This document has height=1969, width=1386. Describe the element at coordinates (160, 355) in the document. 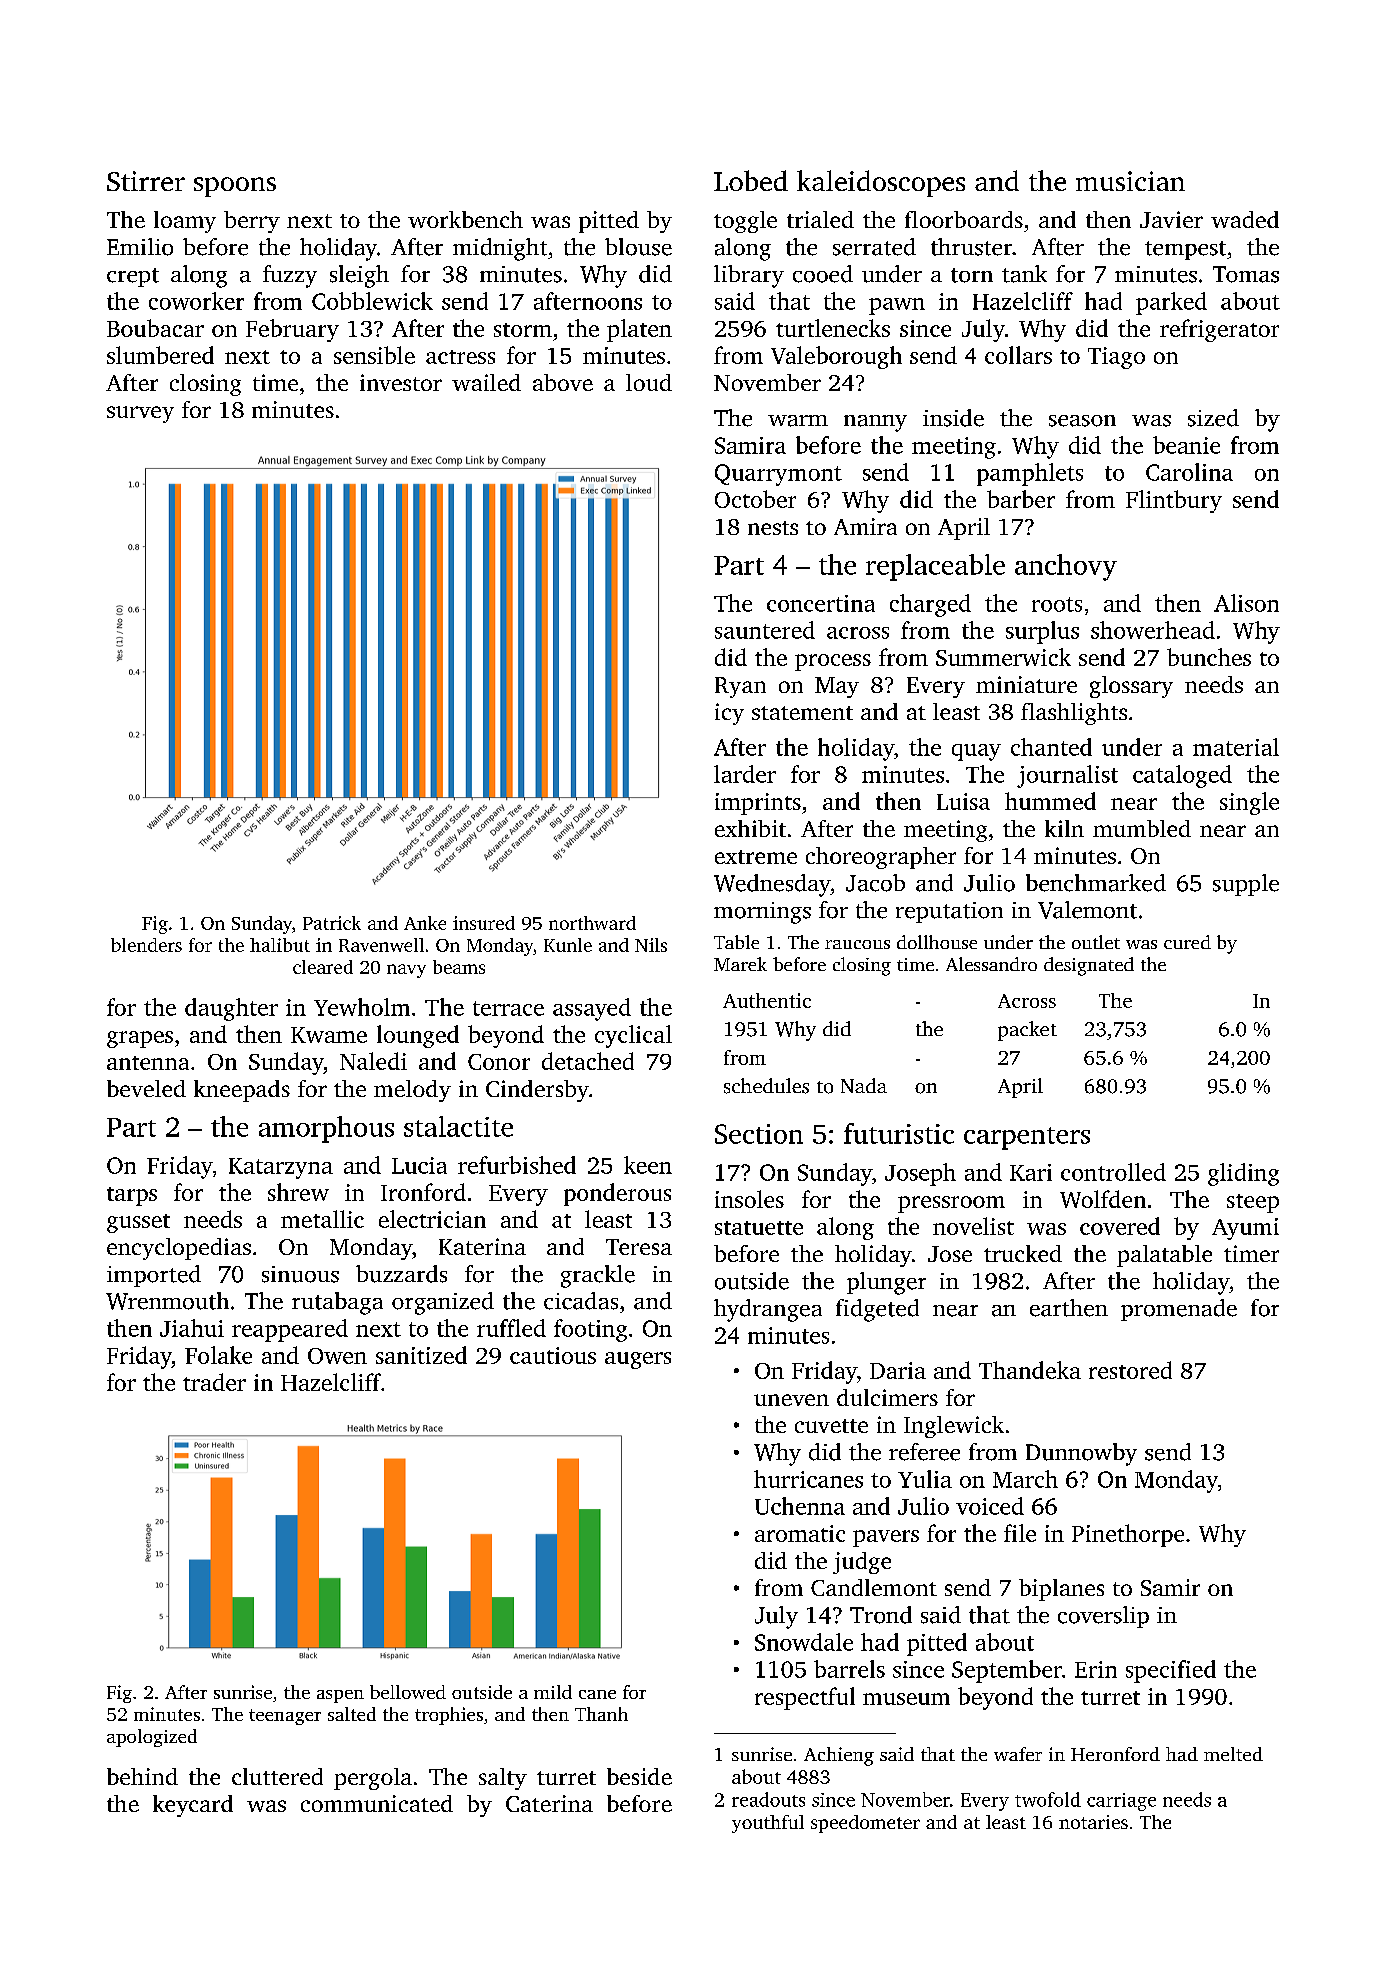

I see `slumbered` at that location.
